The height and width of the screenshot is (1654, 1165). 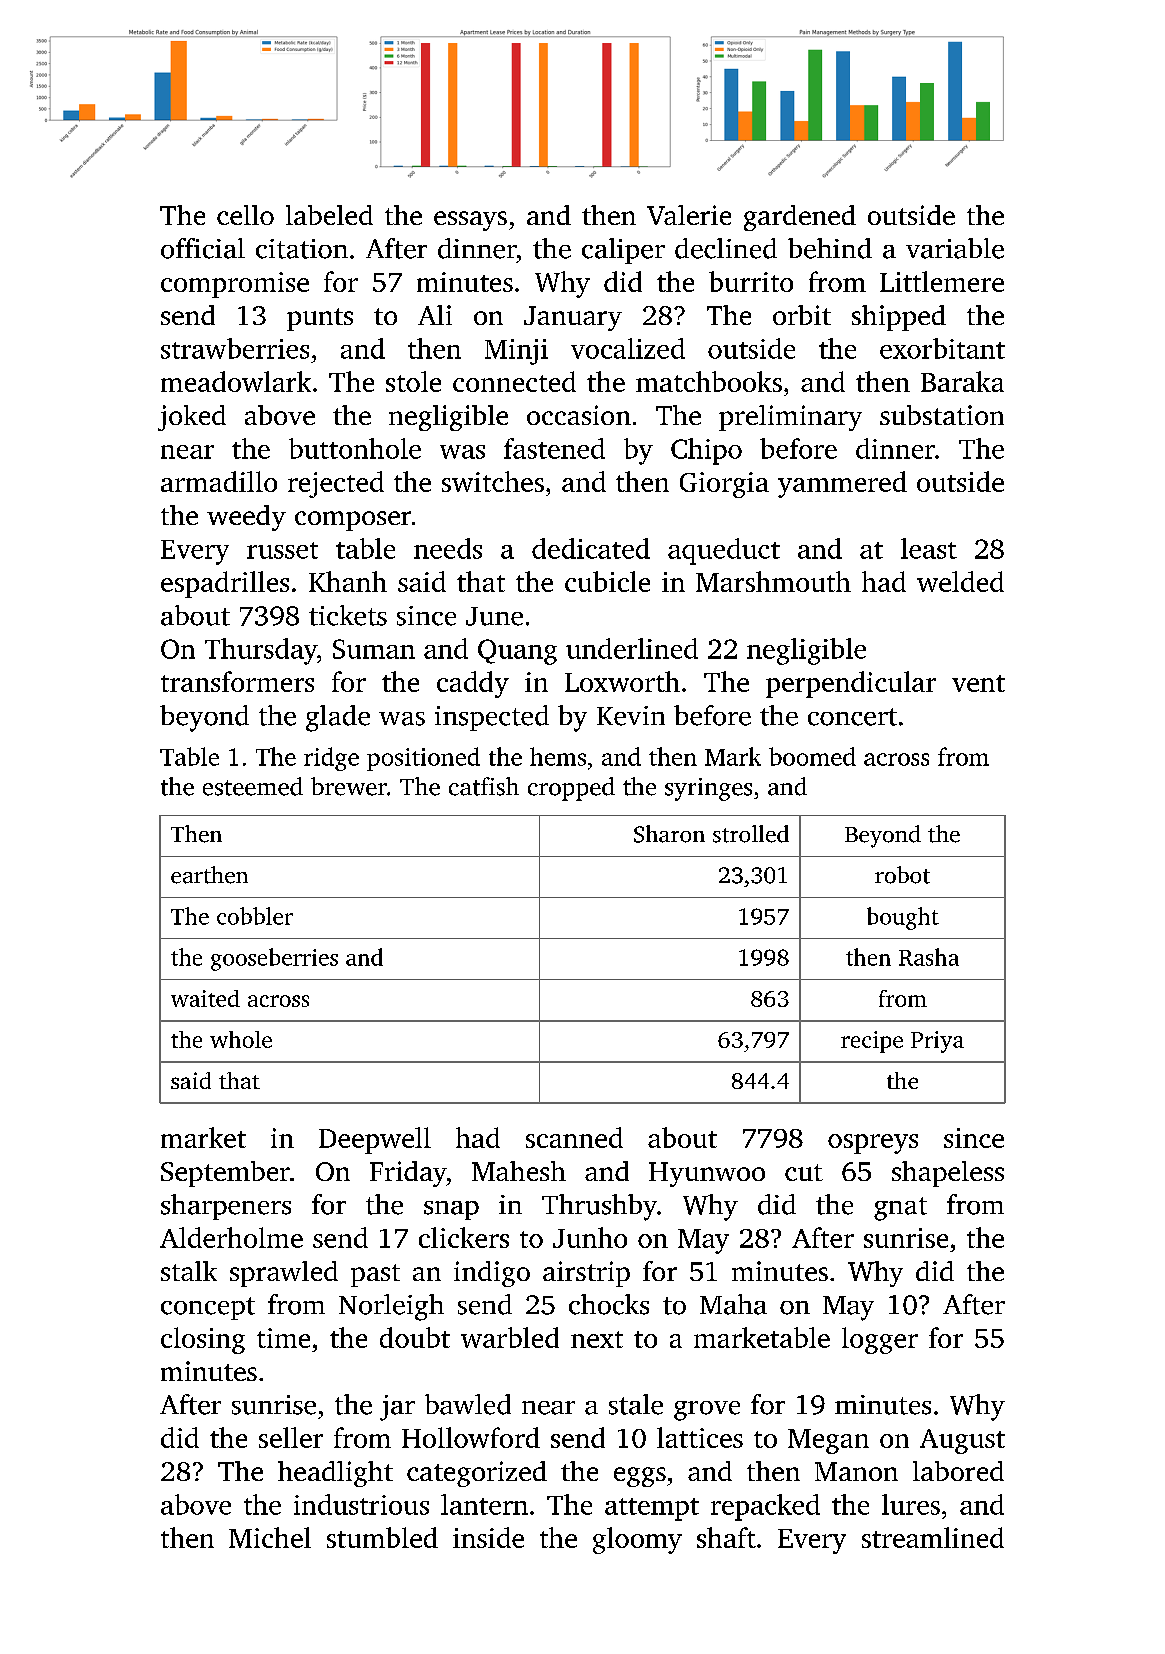 What do you see at coordinates (599, 1207) in the screenshot?
I see `Thrushby` at bounding box center [599, 1207].
